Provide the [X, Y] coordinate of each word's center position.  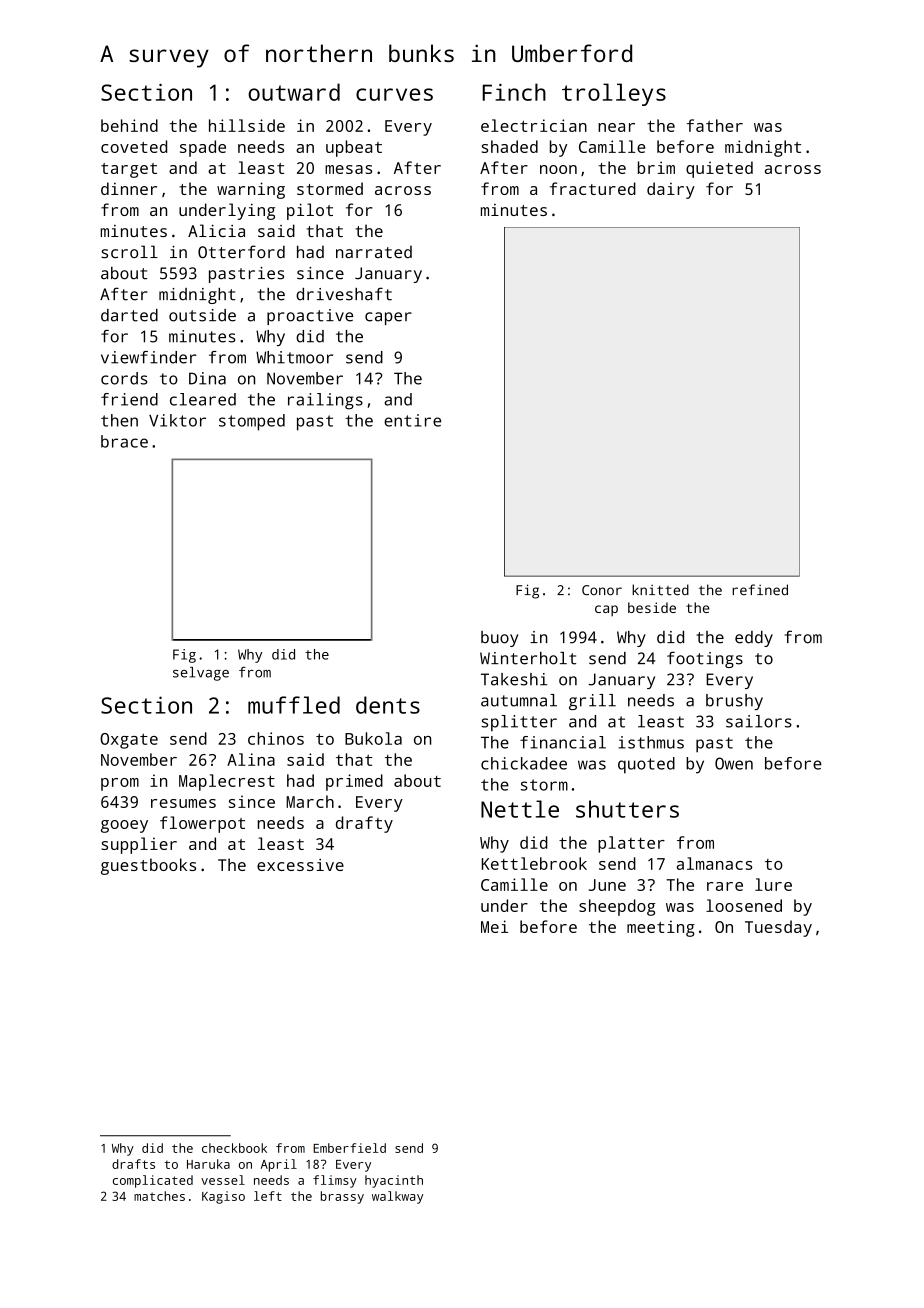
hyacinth [394, 1181]
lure [773, 884]
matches [159, 1196]
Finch [514, 92]
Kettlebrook [534, 863]
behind [129, 125]
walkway [397, 1197]
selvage [201, 674]
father [715, 125]
